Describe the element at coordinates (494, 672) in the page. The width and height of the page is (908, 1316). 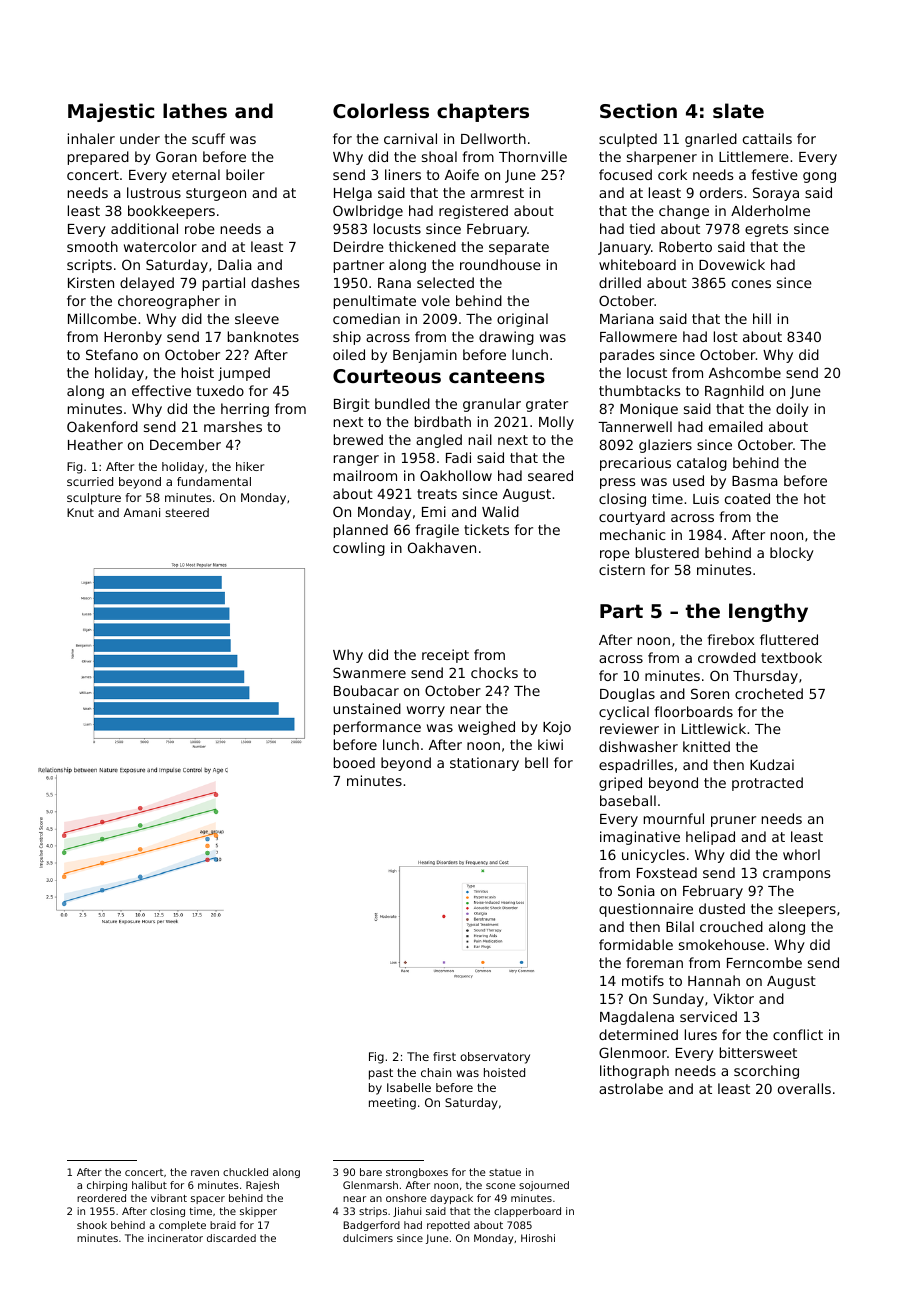
I see `chocks` at that location.
